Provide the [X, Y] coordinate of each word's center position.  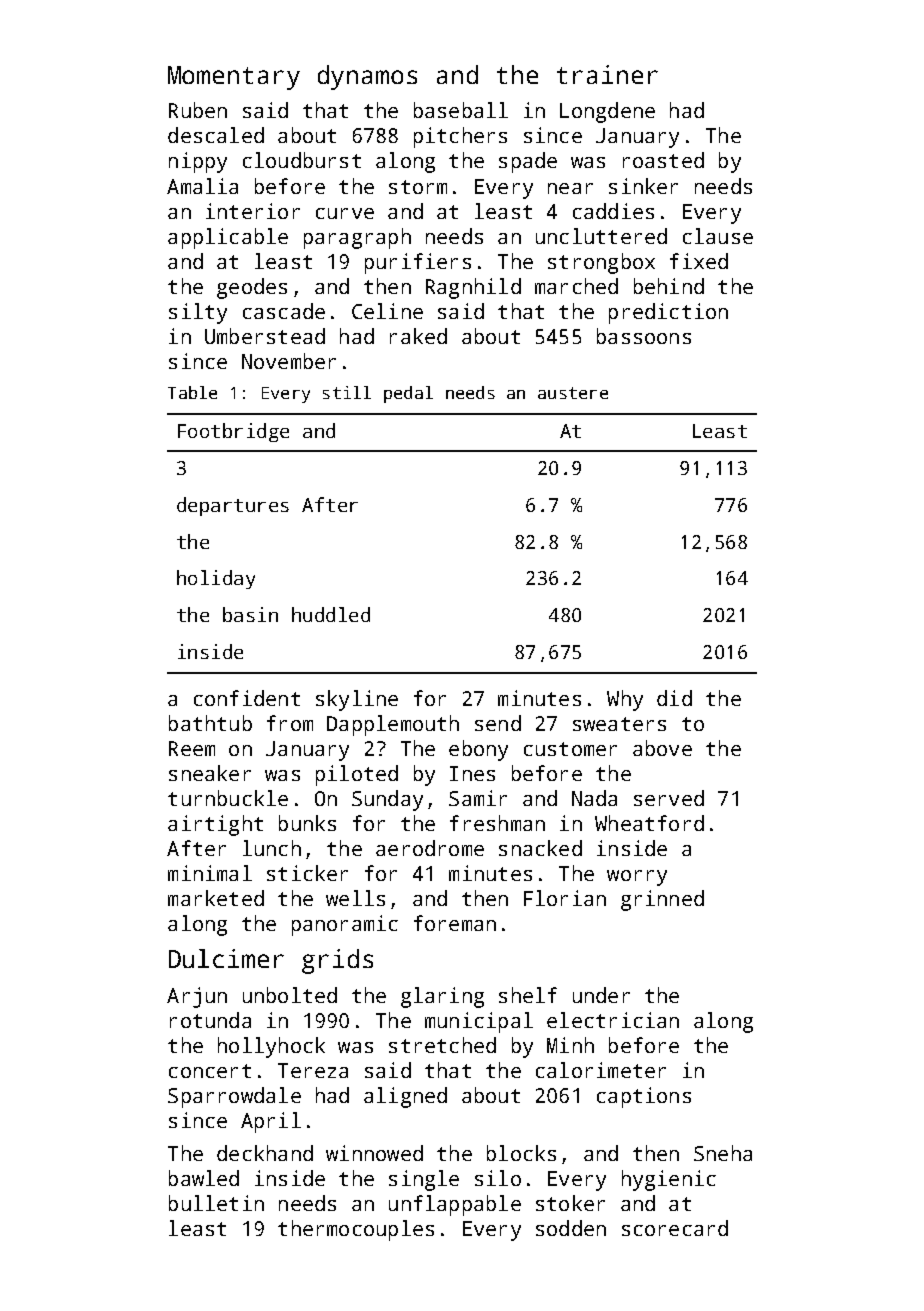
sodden [571, 1228]
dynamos [367, 77]
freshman [497, 823]
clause [718, 236]
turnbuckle [228, 798]
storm [418, 187]
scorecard [675, 1228]
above [662, 748]
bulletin [216, 1203]
